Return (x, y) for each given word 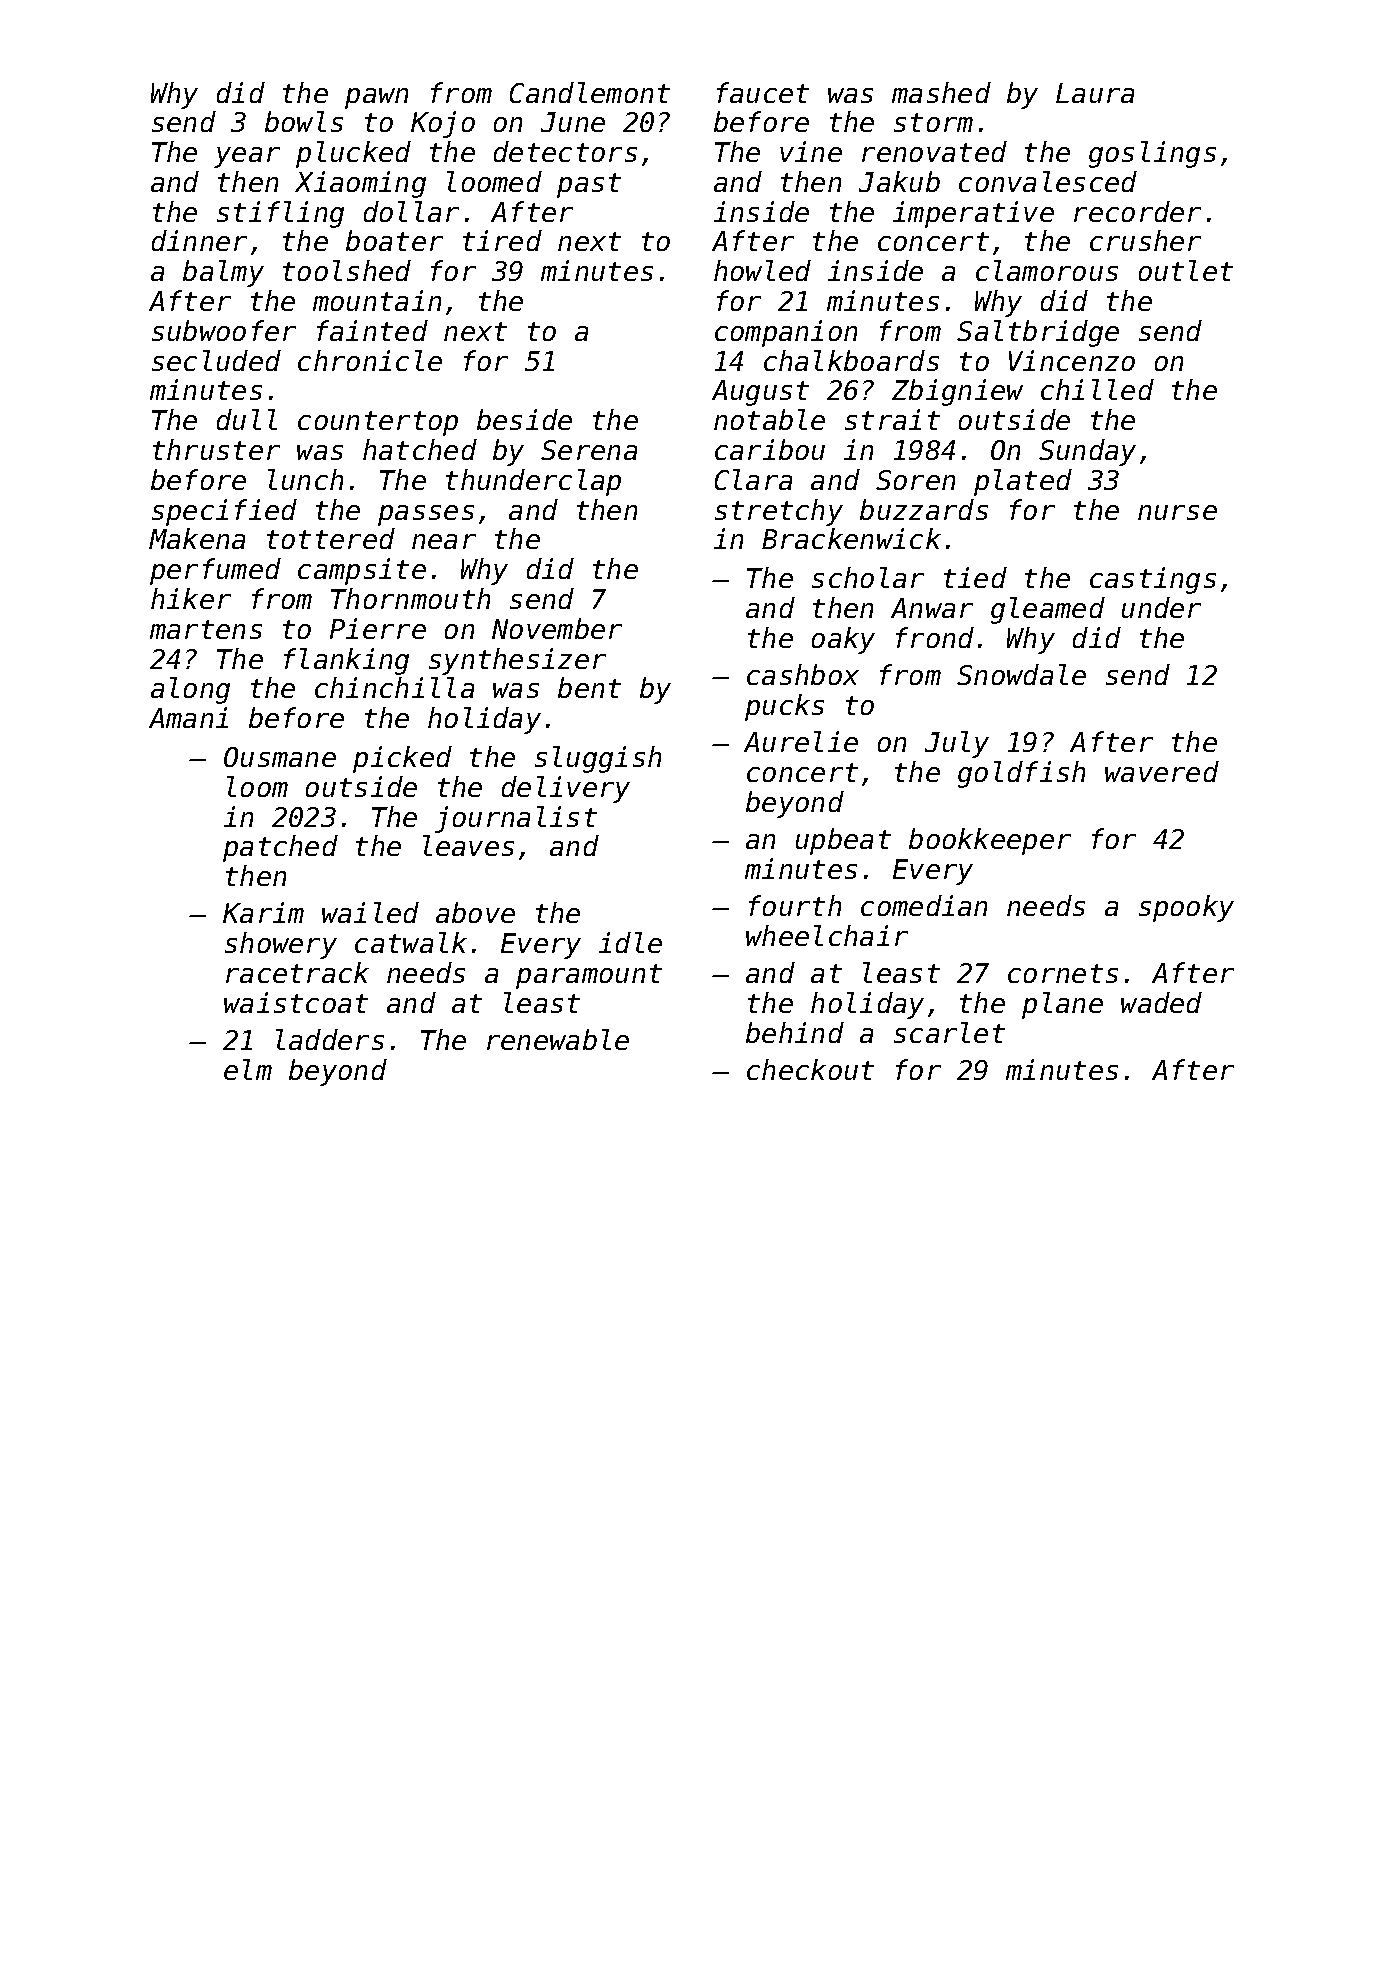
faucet (763, 92)
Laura (1095, 93)
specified (224, 512)
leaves (468, 845)
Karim (263, 912)
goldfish (1021, 774)
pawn (376, 98)
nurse (1177, 512)
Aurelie (801, 741)
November (557, 628)
